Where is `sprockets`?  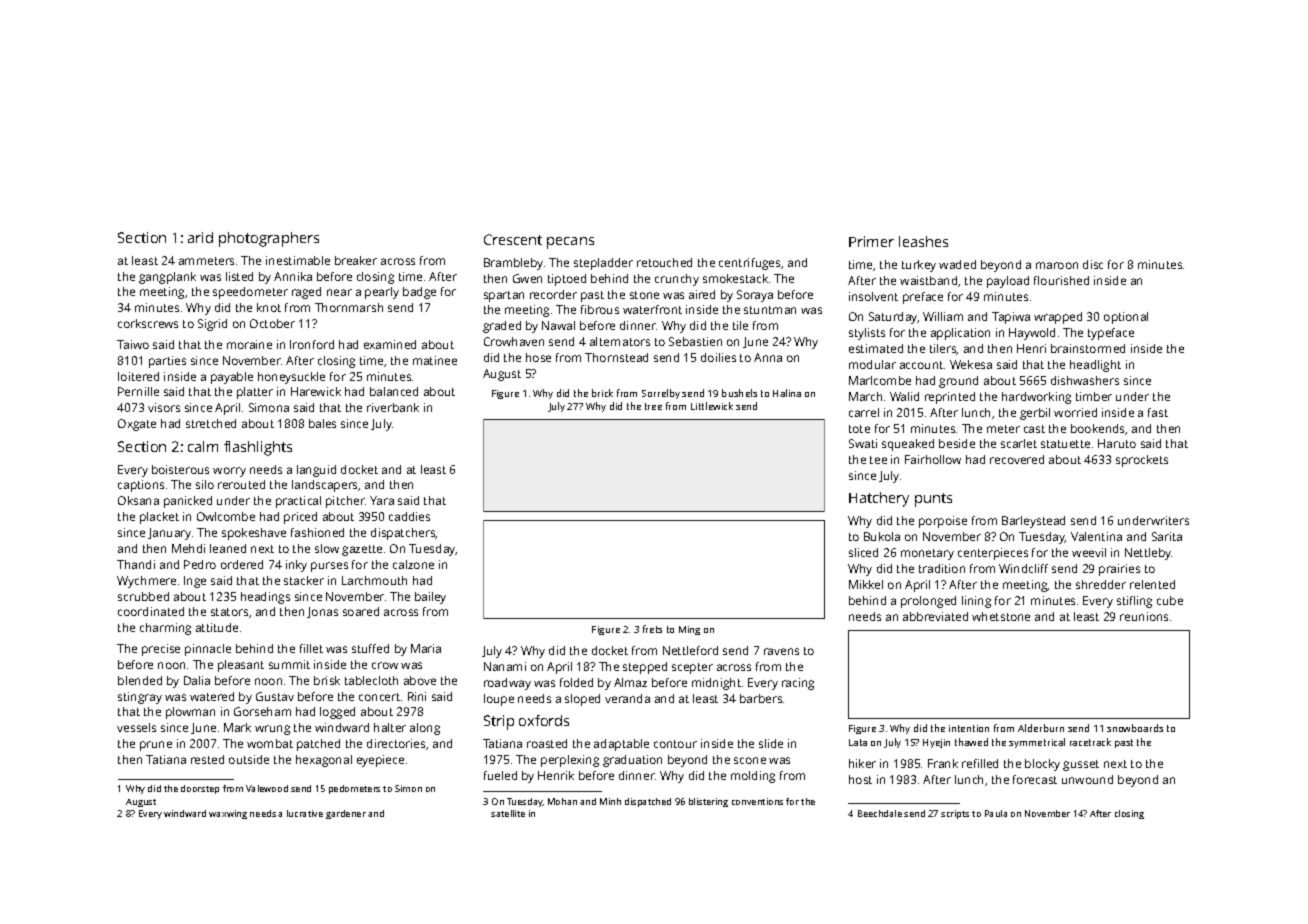 sprockets is located at coordinates (1142, 461).
